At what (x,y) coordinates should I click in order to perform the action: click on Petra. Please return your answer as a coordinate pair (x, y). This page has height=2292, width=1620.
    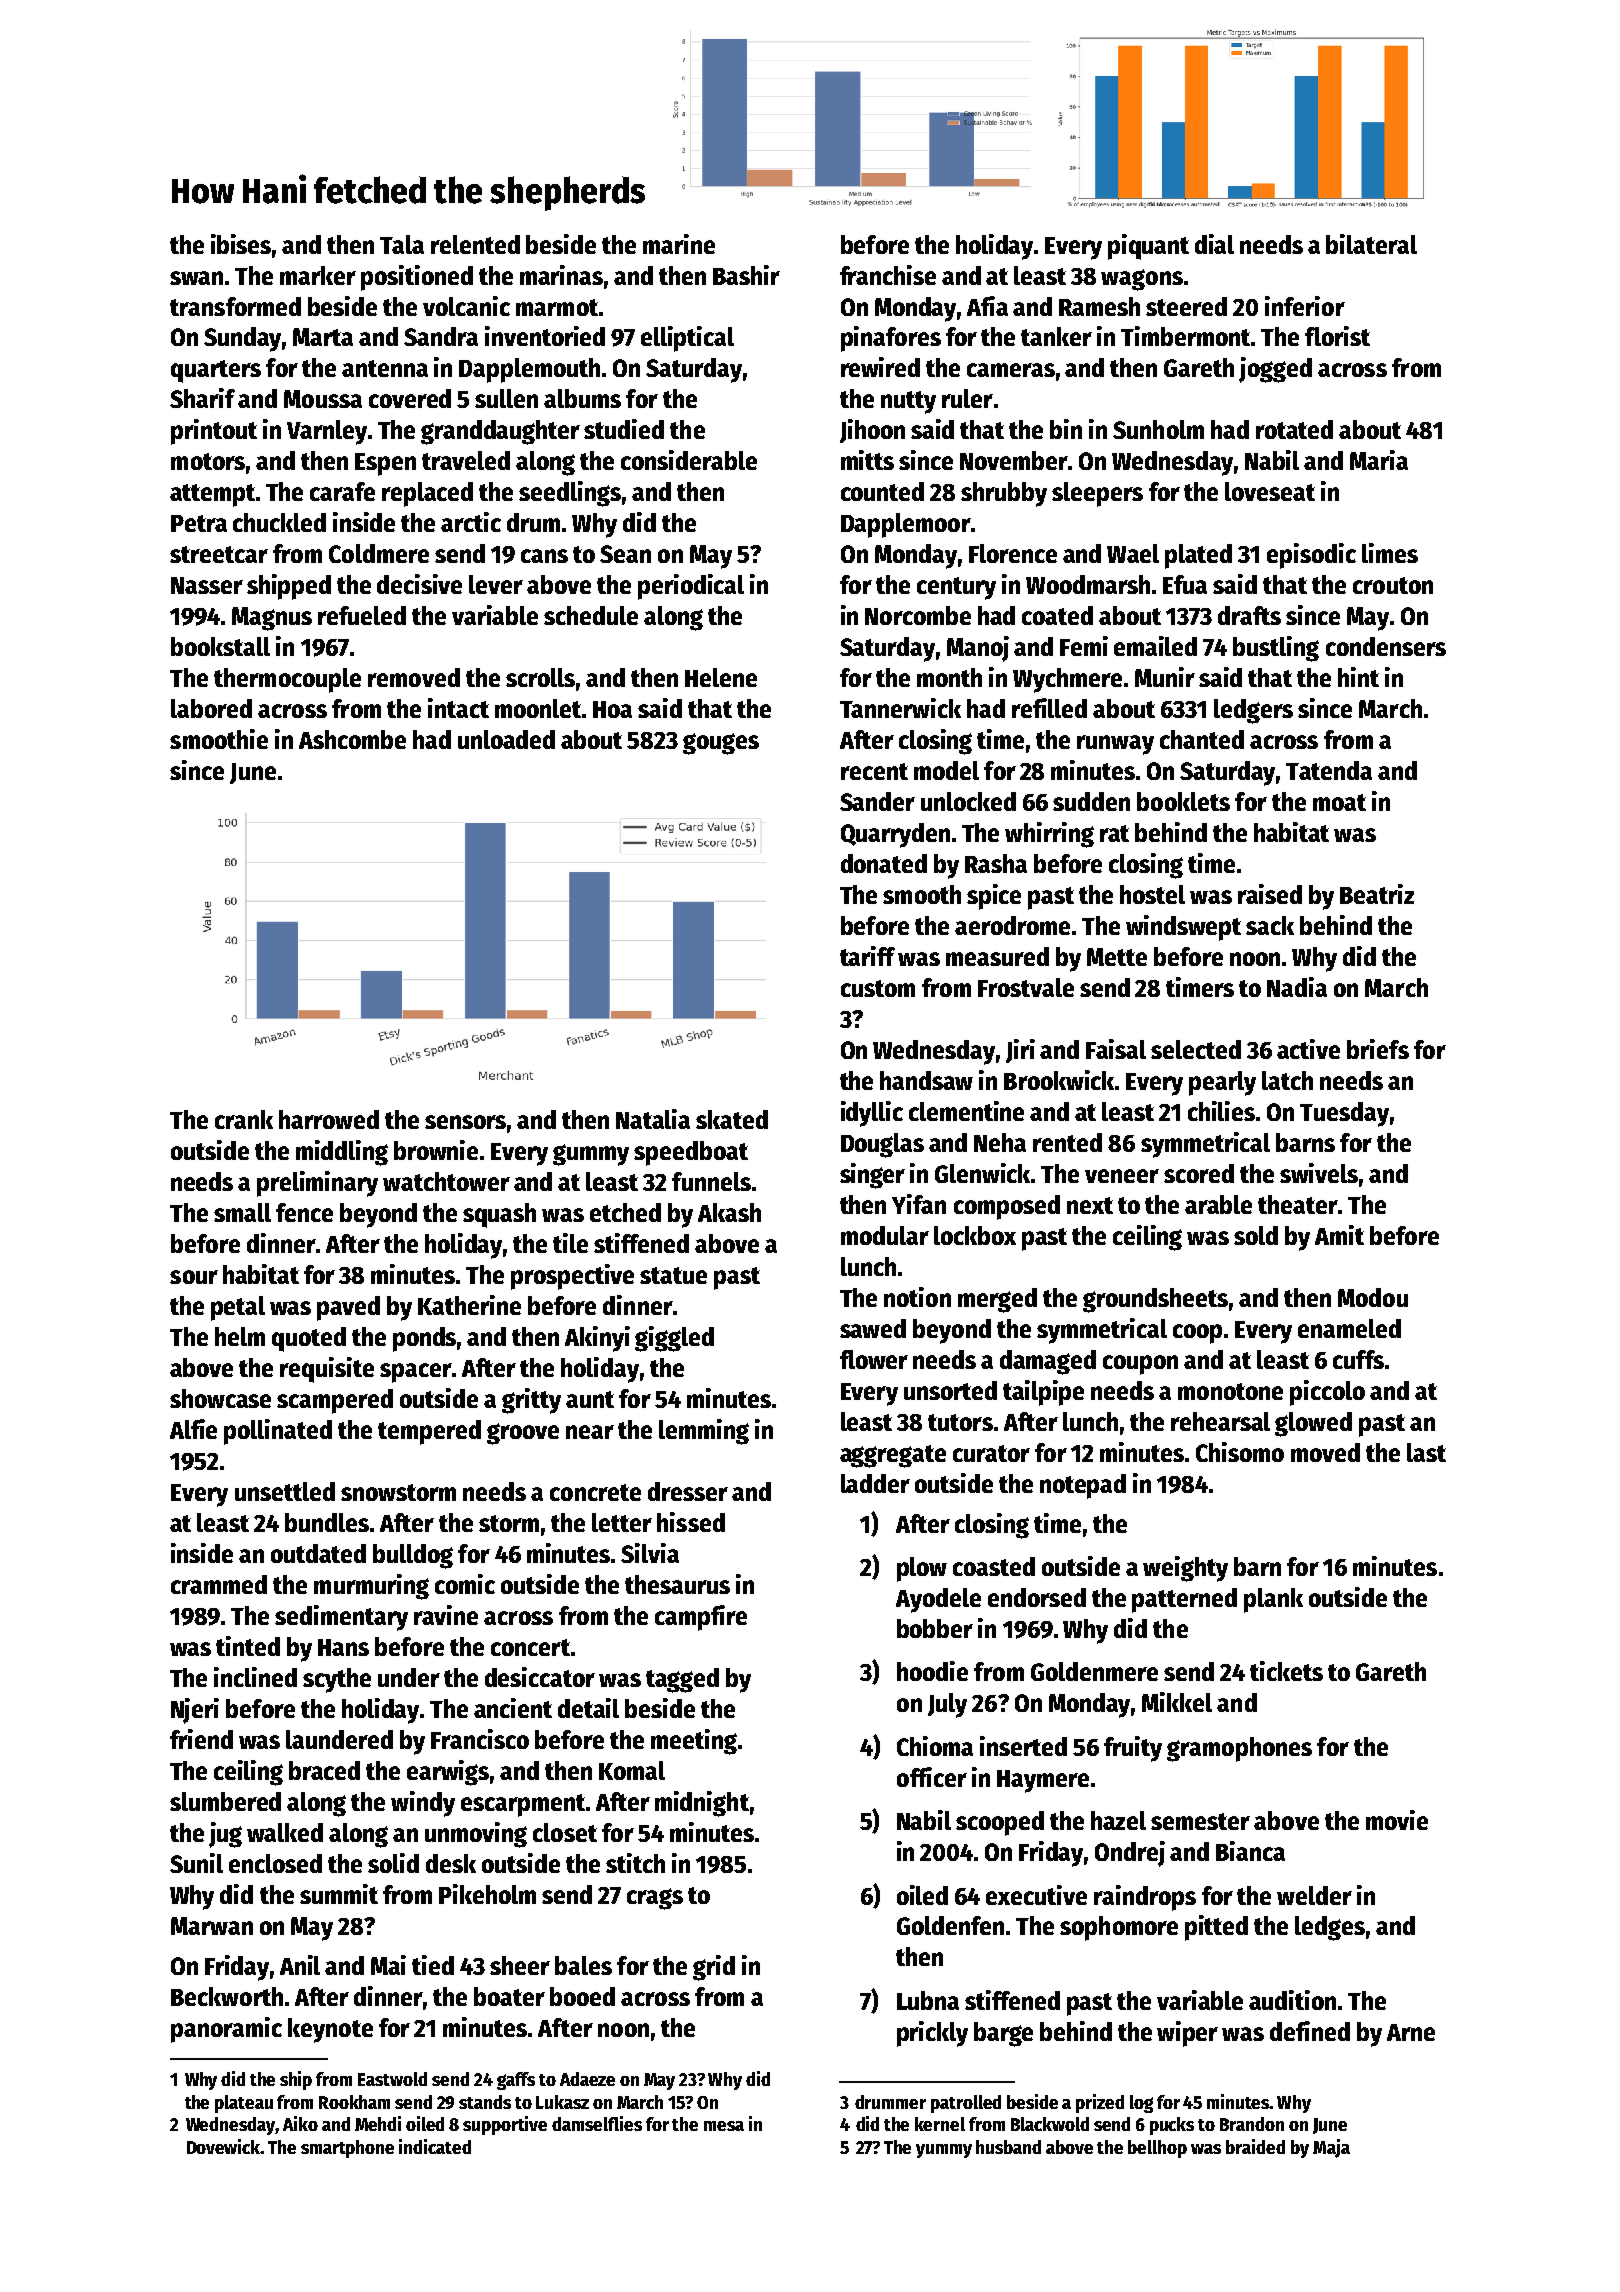
    Looking at the image, I should click on (199, 523).
